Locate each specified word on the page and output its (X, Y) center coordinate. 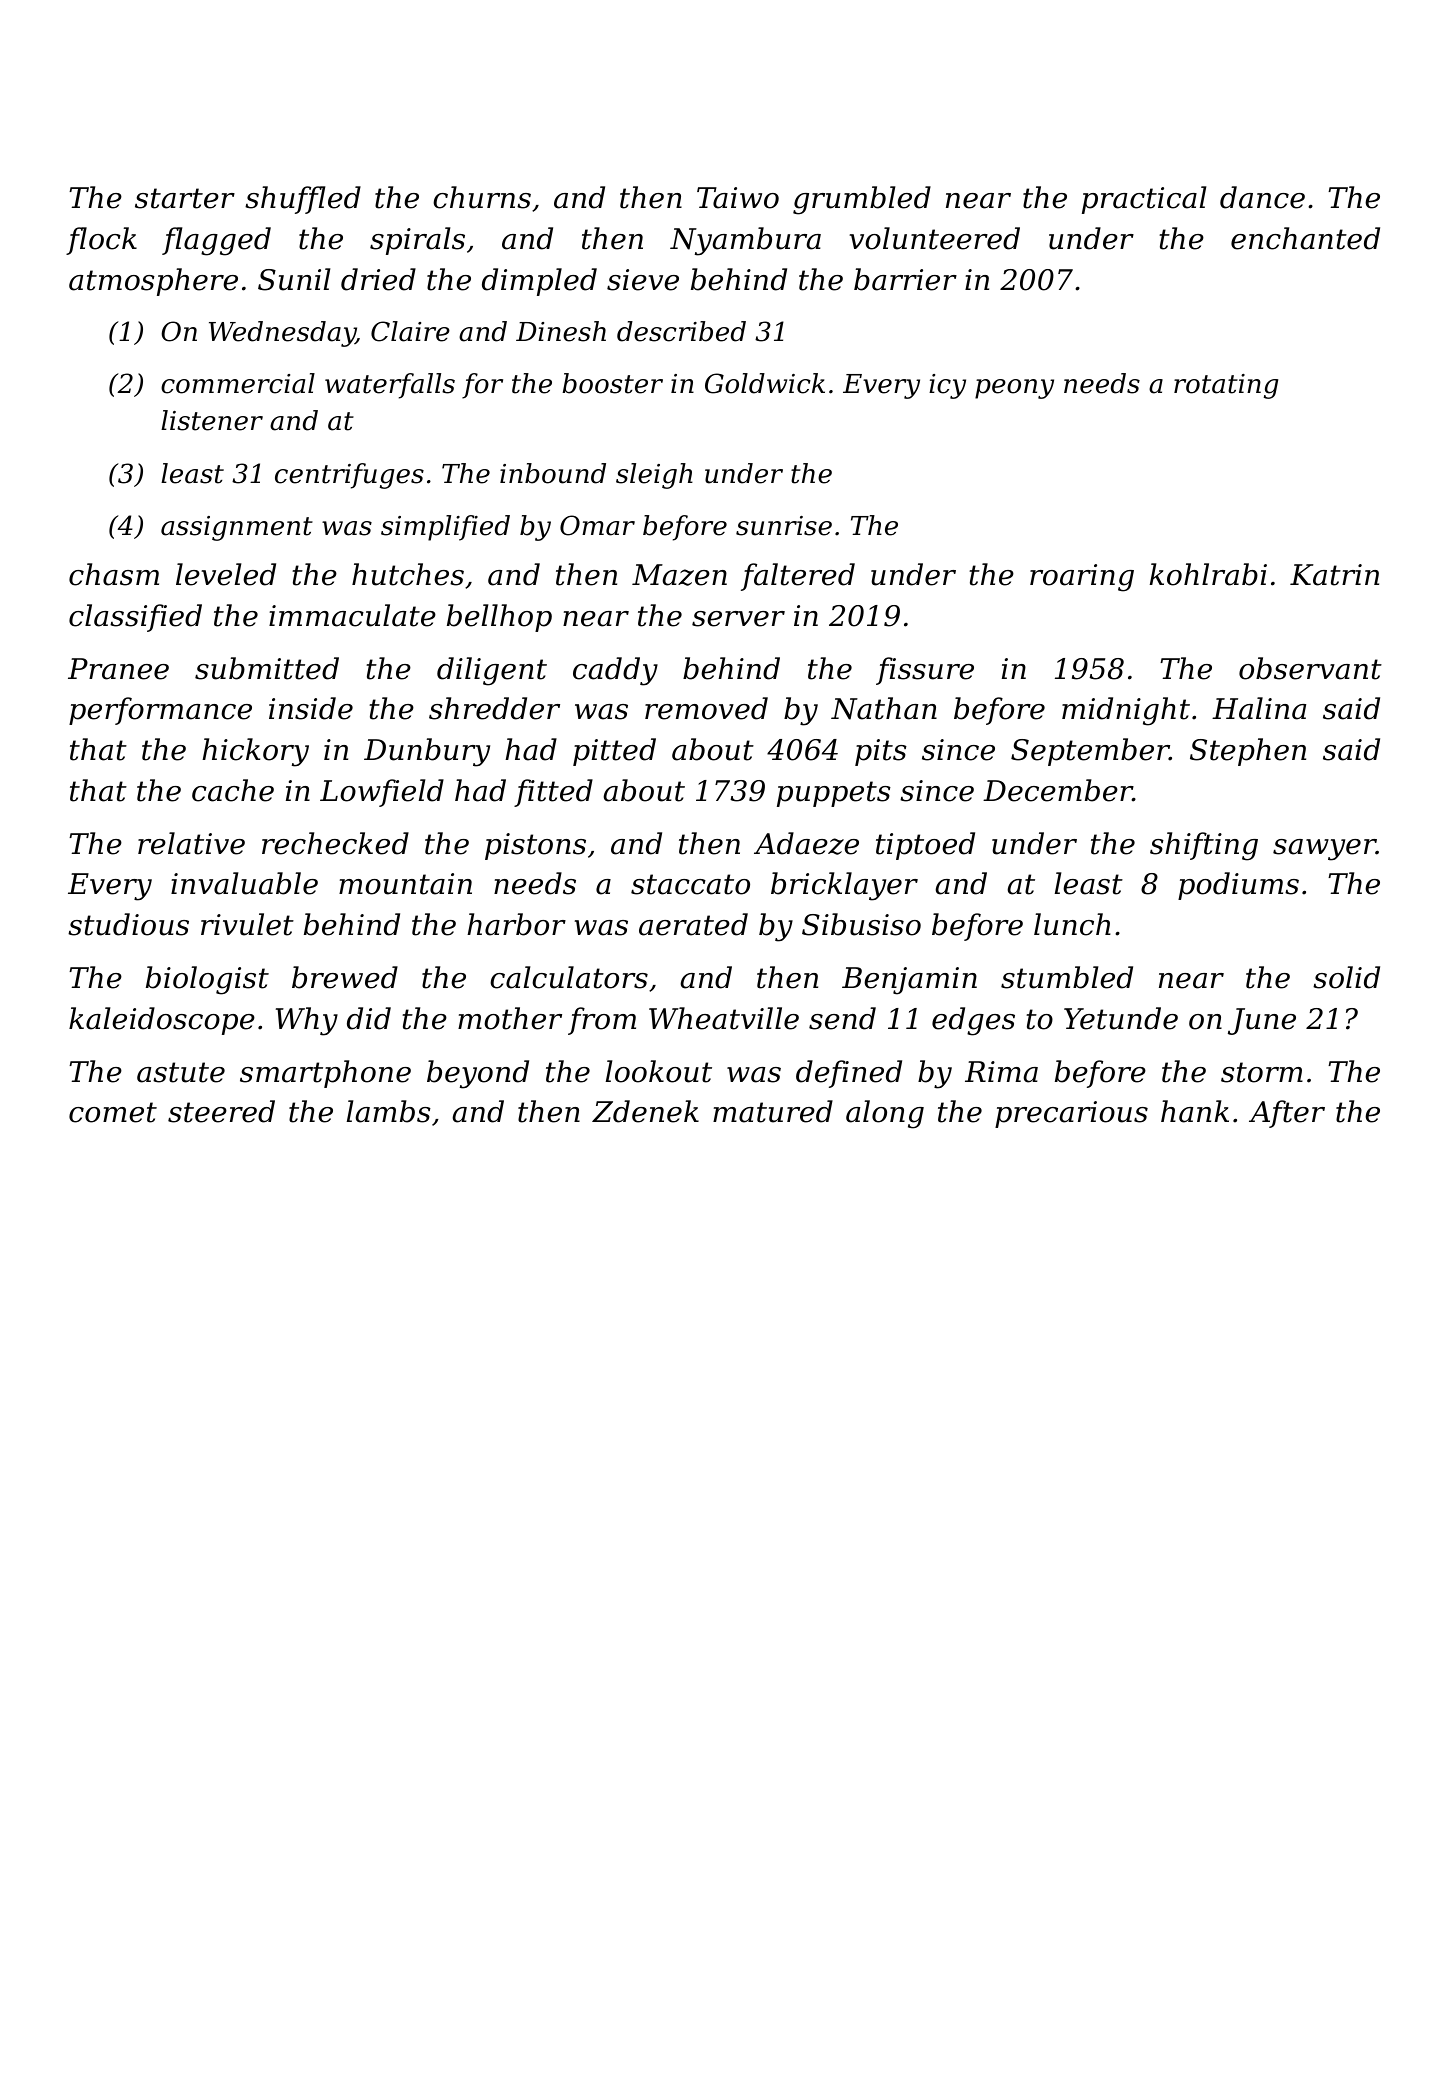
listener (212, 420)
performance (160, 711)
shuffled (303, 200)
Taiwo (738, 198)
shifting (1204, 846)
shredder (494, 708)
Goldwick (765, 383)
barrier (905, 279)
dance (1262, 197)
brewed (345, 977)
